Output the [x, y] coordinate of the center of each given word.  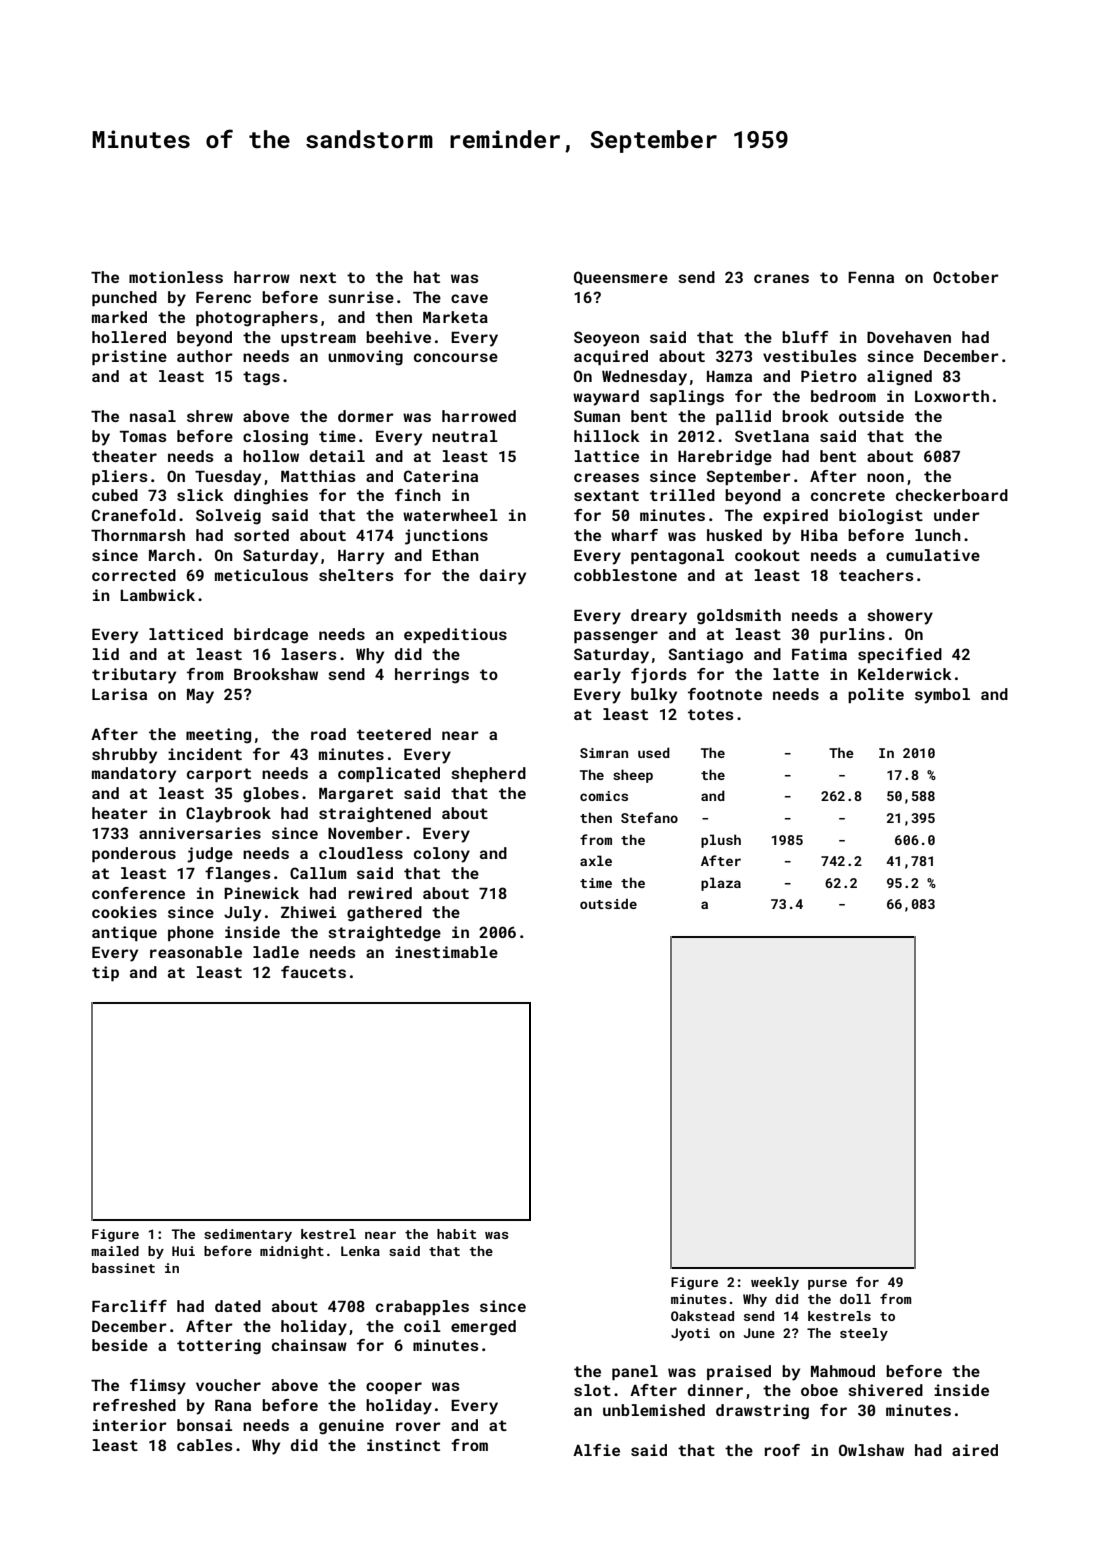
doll [855, 1299]
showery [900, 617]
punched [124, 298]
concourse [456, 357]
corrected [134, 575]
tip [105, 973]
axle [596, 860]
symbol [942, 696]
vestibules [810, 356]
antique [124, 933]
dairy [503, 577]
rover [418, 1426]
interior [130, 1425]
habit [456, 1234]
